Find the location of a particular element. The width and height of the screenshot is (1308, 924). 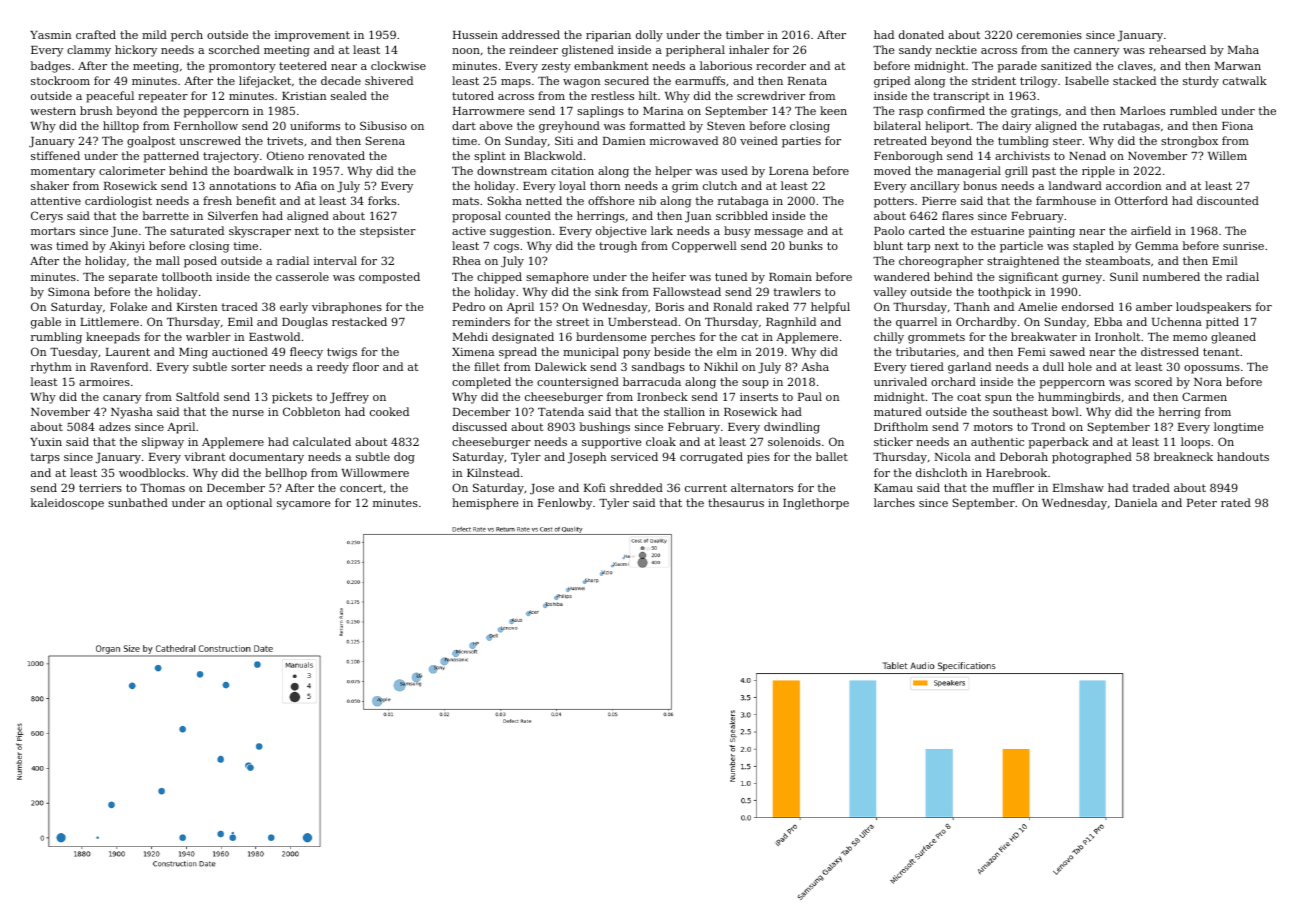

gable is located at coordinates (46, 323).
